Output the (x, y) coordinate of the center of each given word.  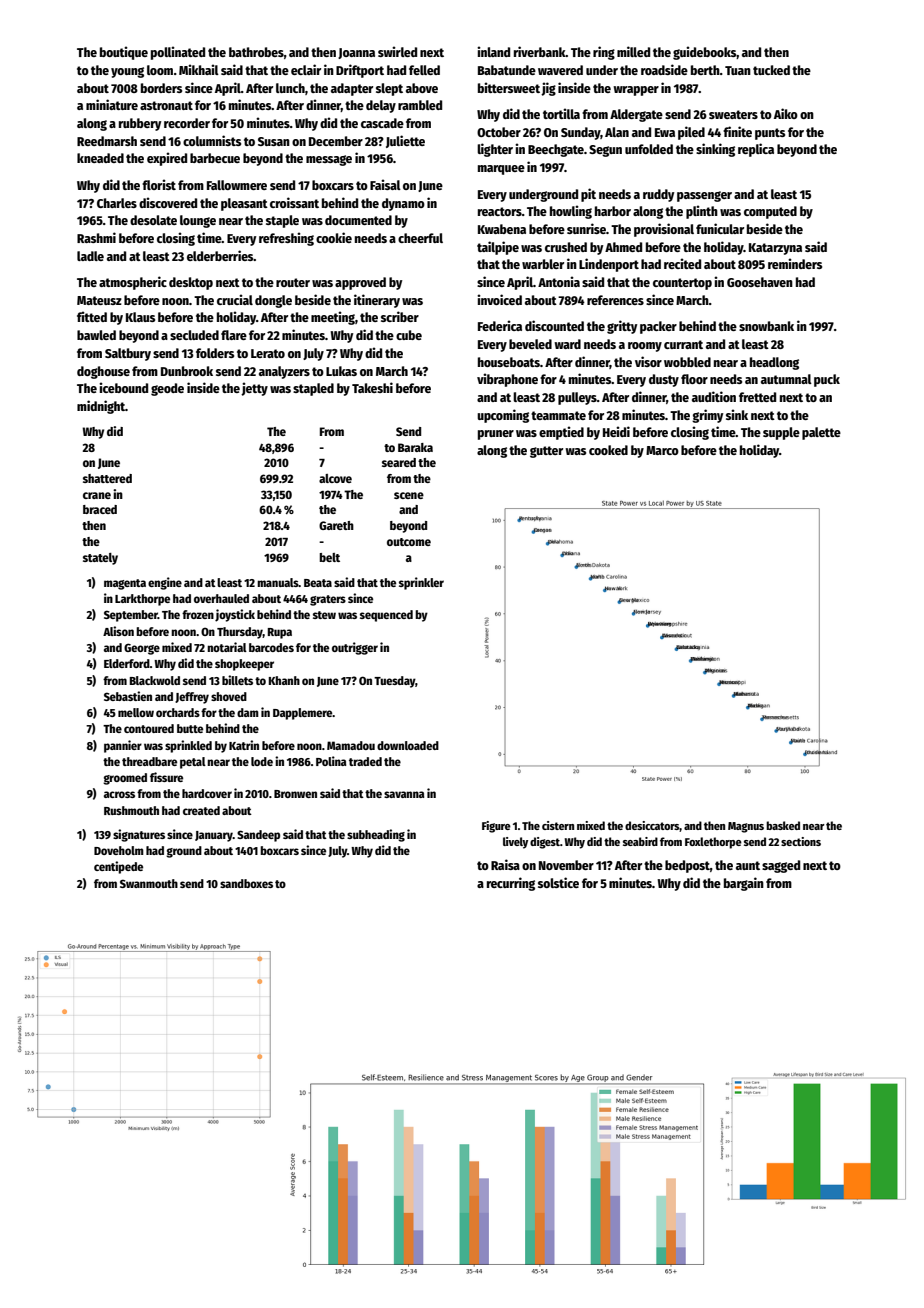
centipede (118, 867)
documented (358, 220)
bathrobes (256, 52)
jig (548, 89)
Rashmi (96, 237)
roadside (664, 69)
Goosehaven (760, 282)
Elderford (127, 663)
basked (783, 825)
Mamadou (351, 745)
